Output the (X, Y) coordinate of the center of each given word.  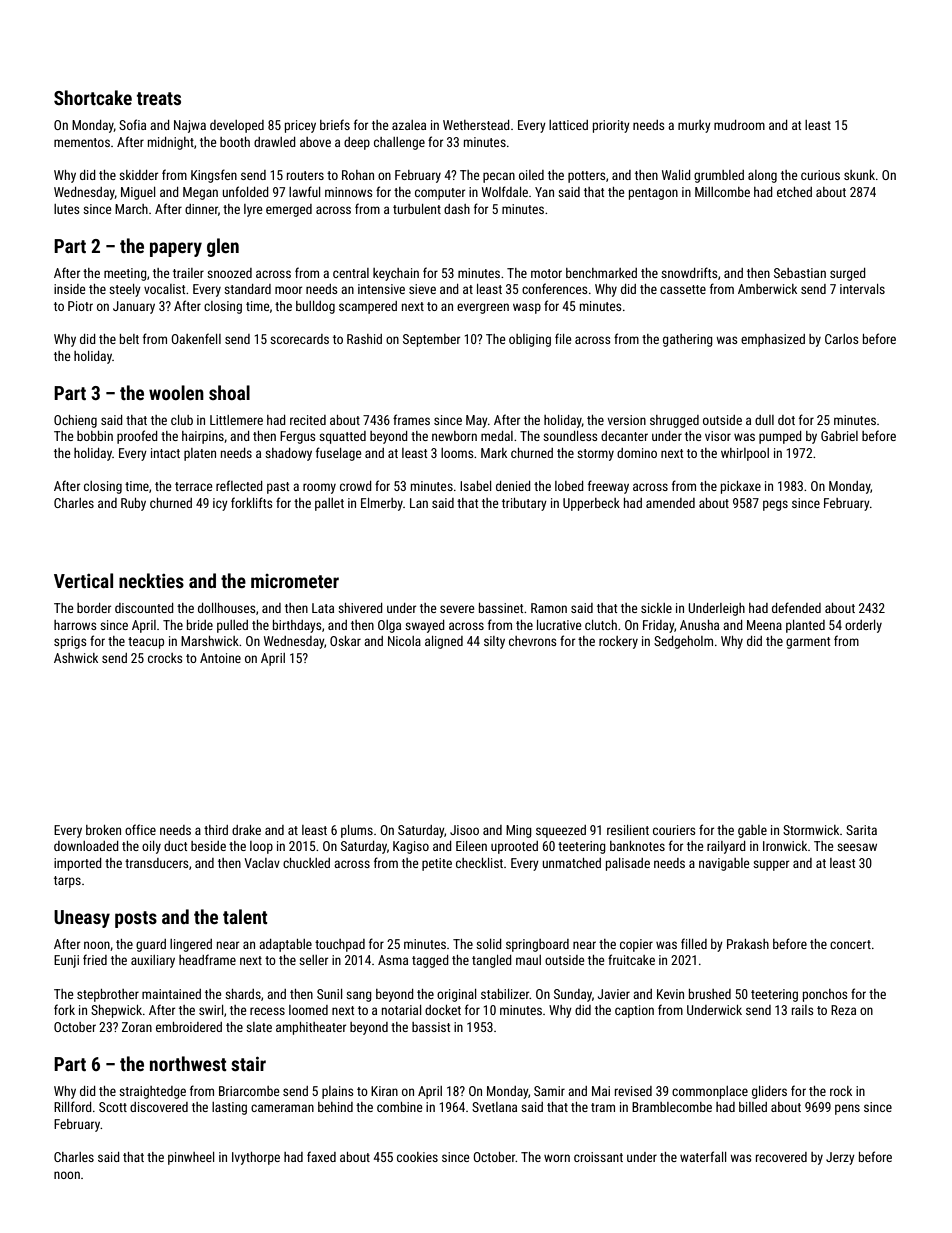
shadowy (288, 454)
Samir (549, 1091)
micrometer (295, 581)
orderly (863, 626)
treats (159, 98)
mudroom (739, 125)
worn (557, 1158)
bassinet (501, 608)
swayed (425, 626)
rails (802, 1010)
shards (243, 994)
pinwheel (191, 1158)
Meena (764, 625)
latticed (568, 125)
